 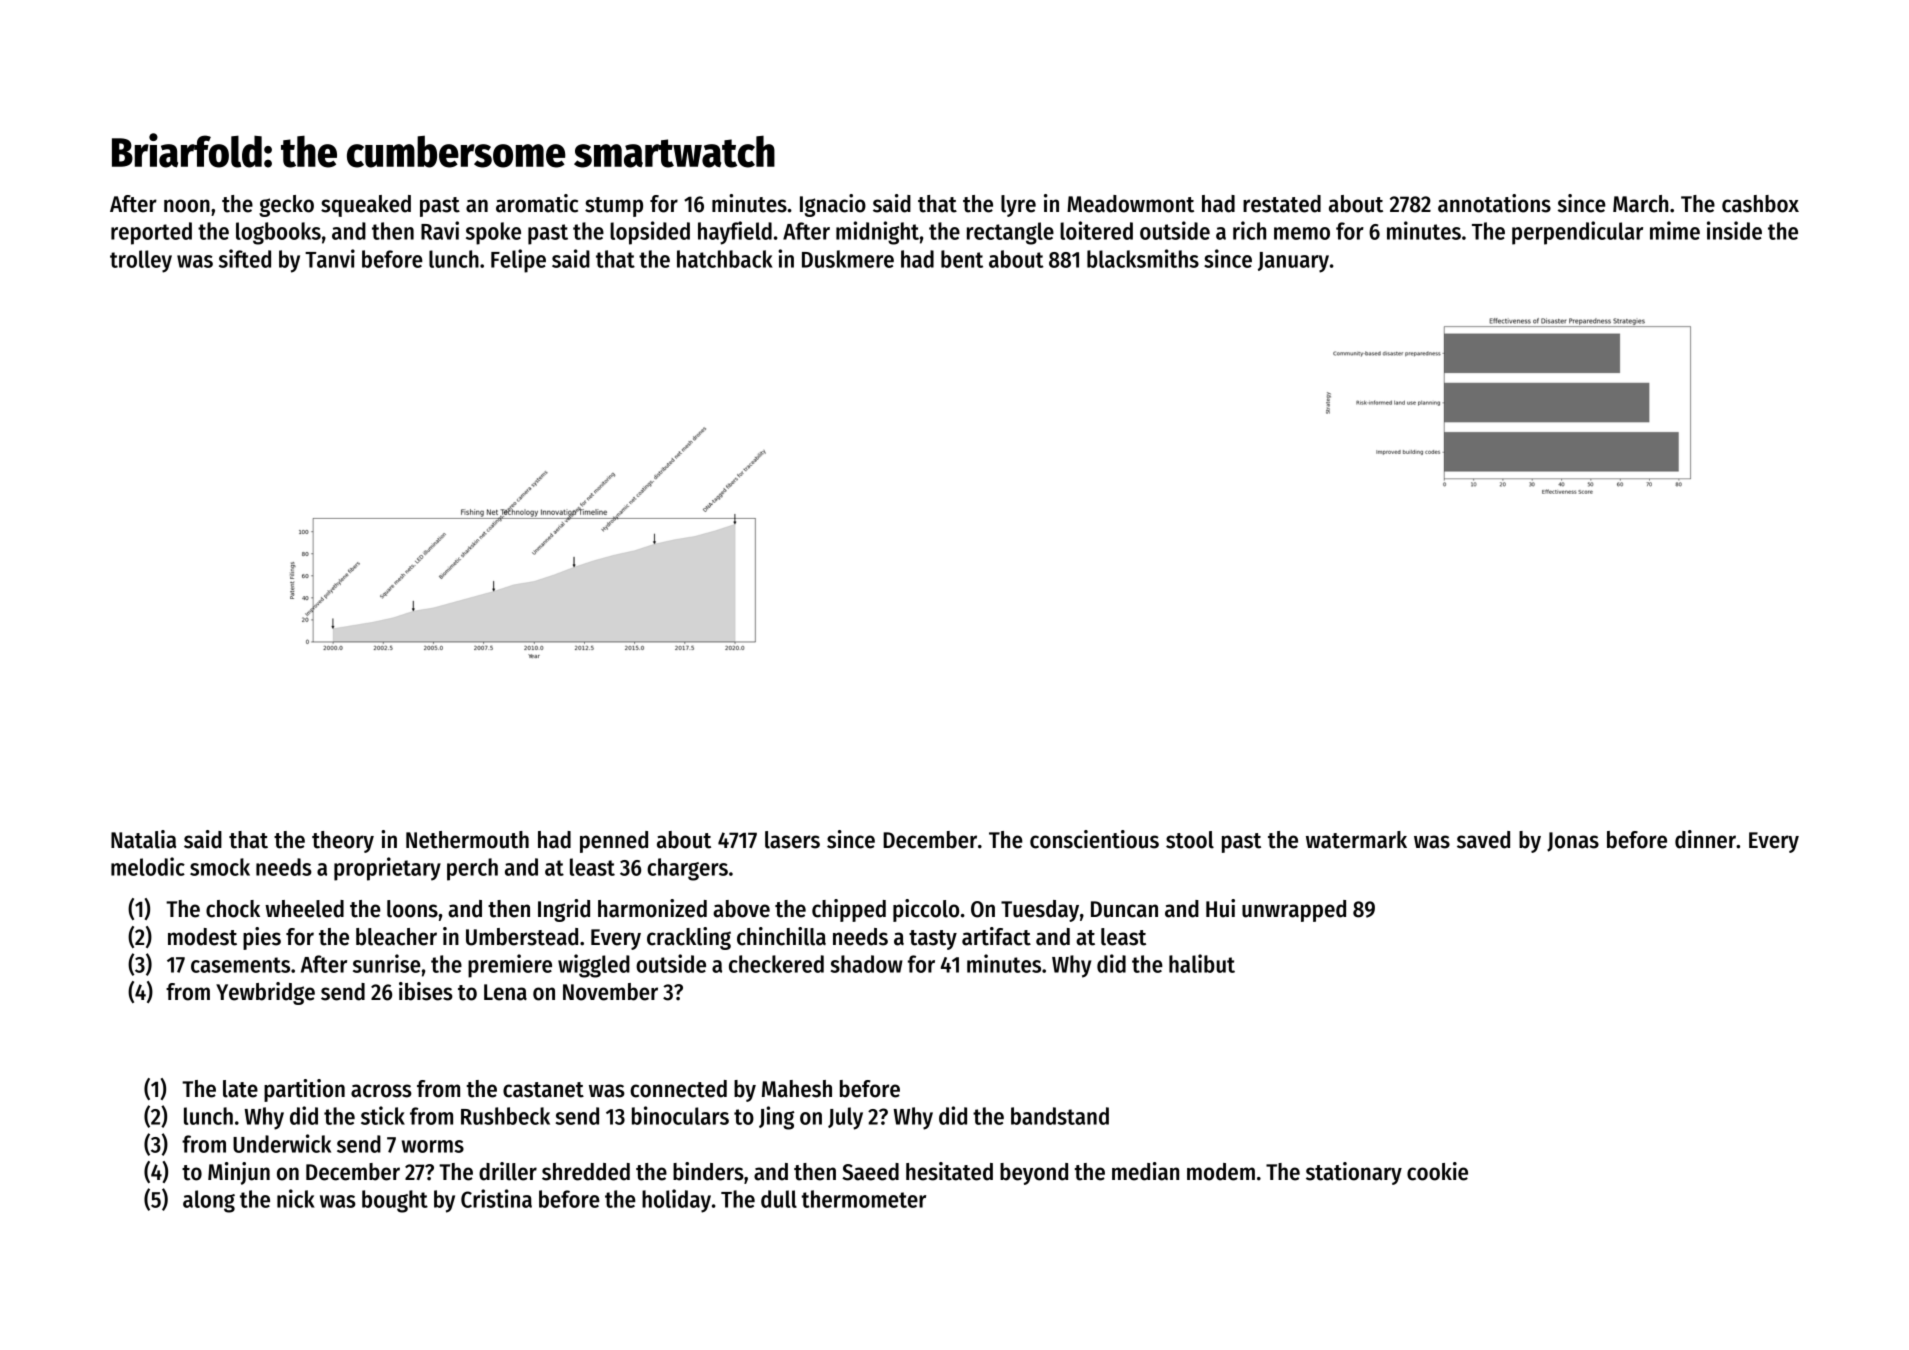 What do you see at coordinates (962, 259) in the screenshot?
I see `bent` at bounding box center [962, 259].
